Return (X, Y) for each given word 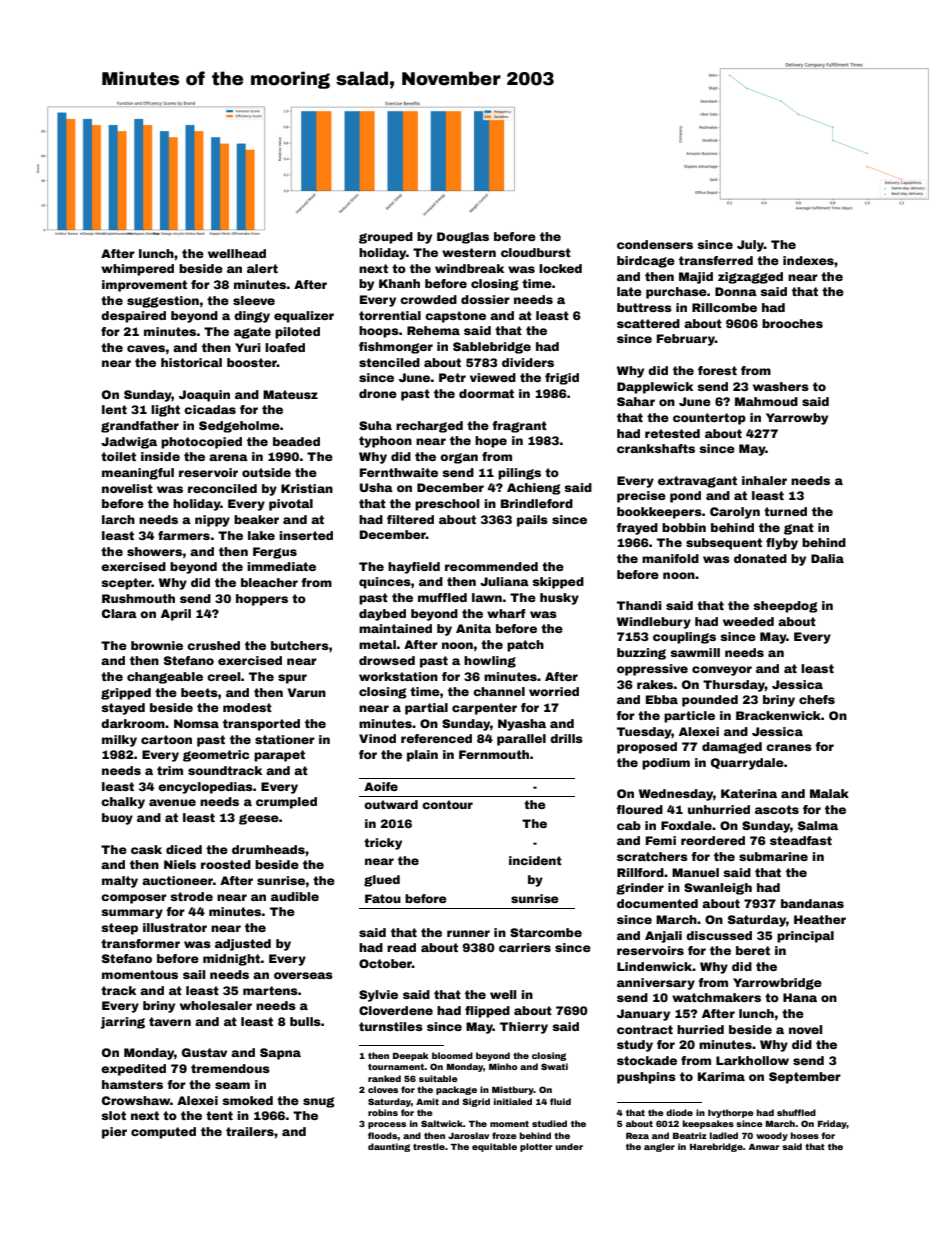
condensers (655, 244)
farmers (184, 535)
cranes (789, 747)
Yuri (248, 347)
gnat (799, 529)
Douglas (463, 238)
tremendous (230, 1068)
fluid (560, 1101)
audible (295, 896)
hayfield (414, 568)
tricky (383, 844)
